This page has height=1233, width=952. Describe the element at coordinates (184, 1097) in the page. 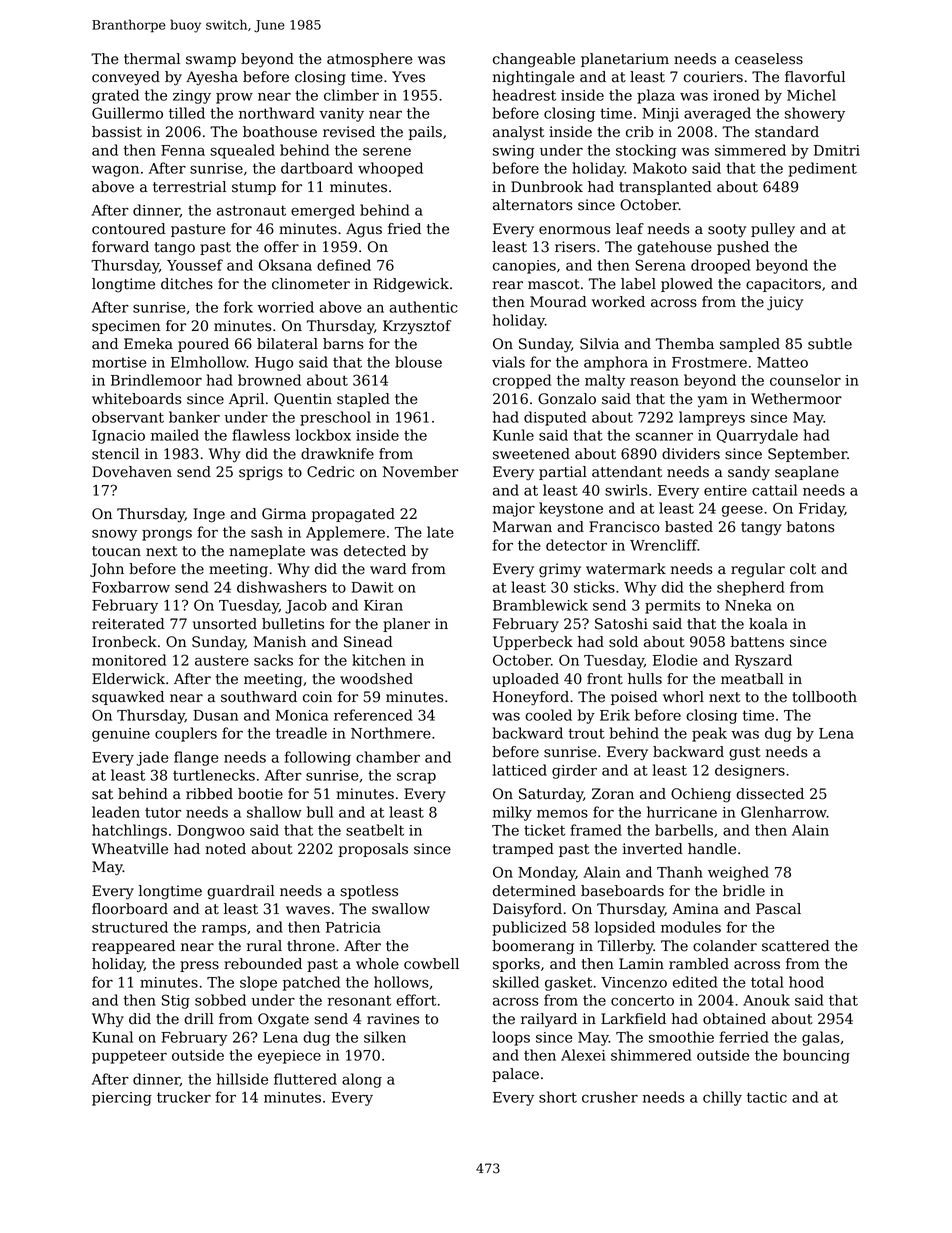

I see `trucker` at that location.
